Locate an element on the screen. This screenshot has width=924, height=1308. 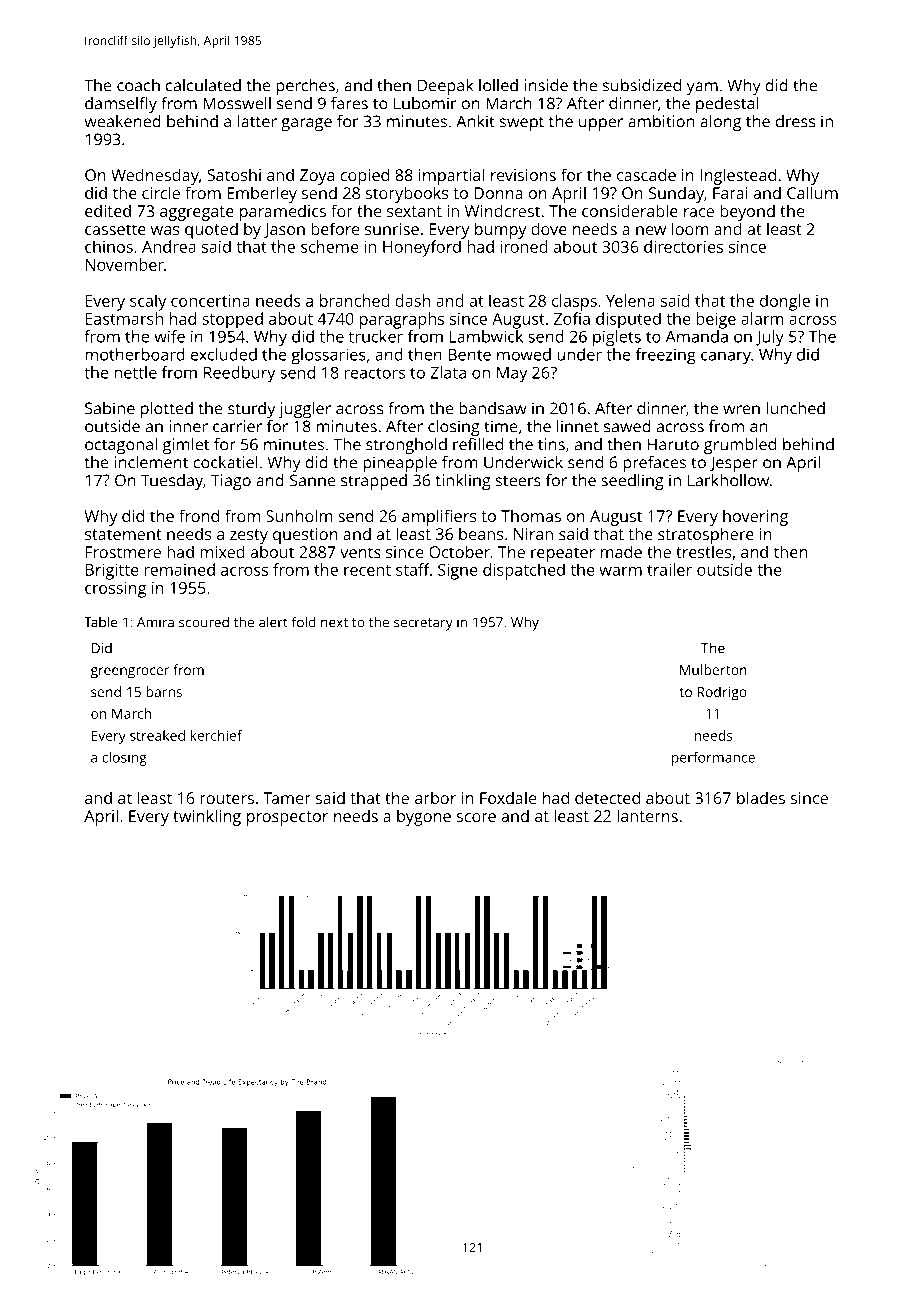
Yelena is located at coordinates (630, 300).
